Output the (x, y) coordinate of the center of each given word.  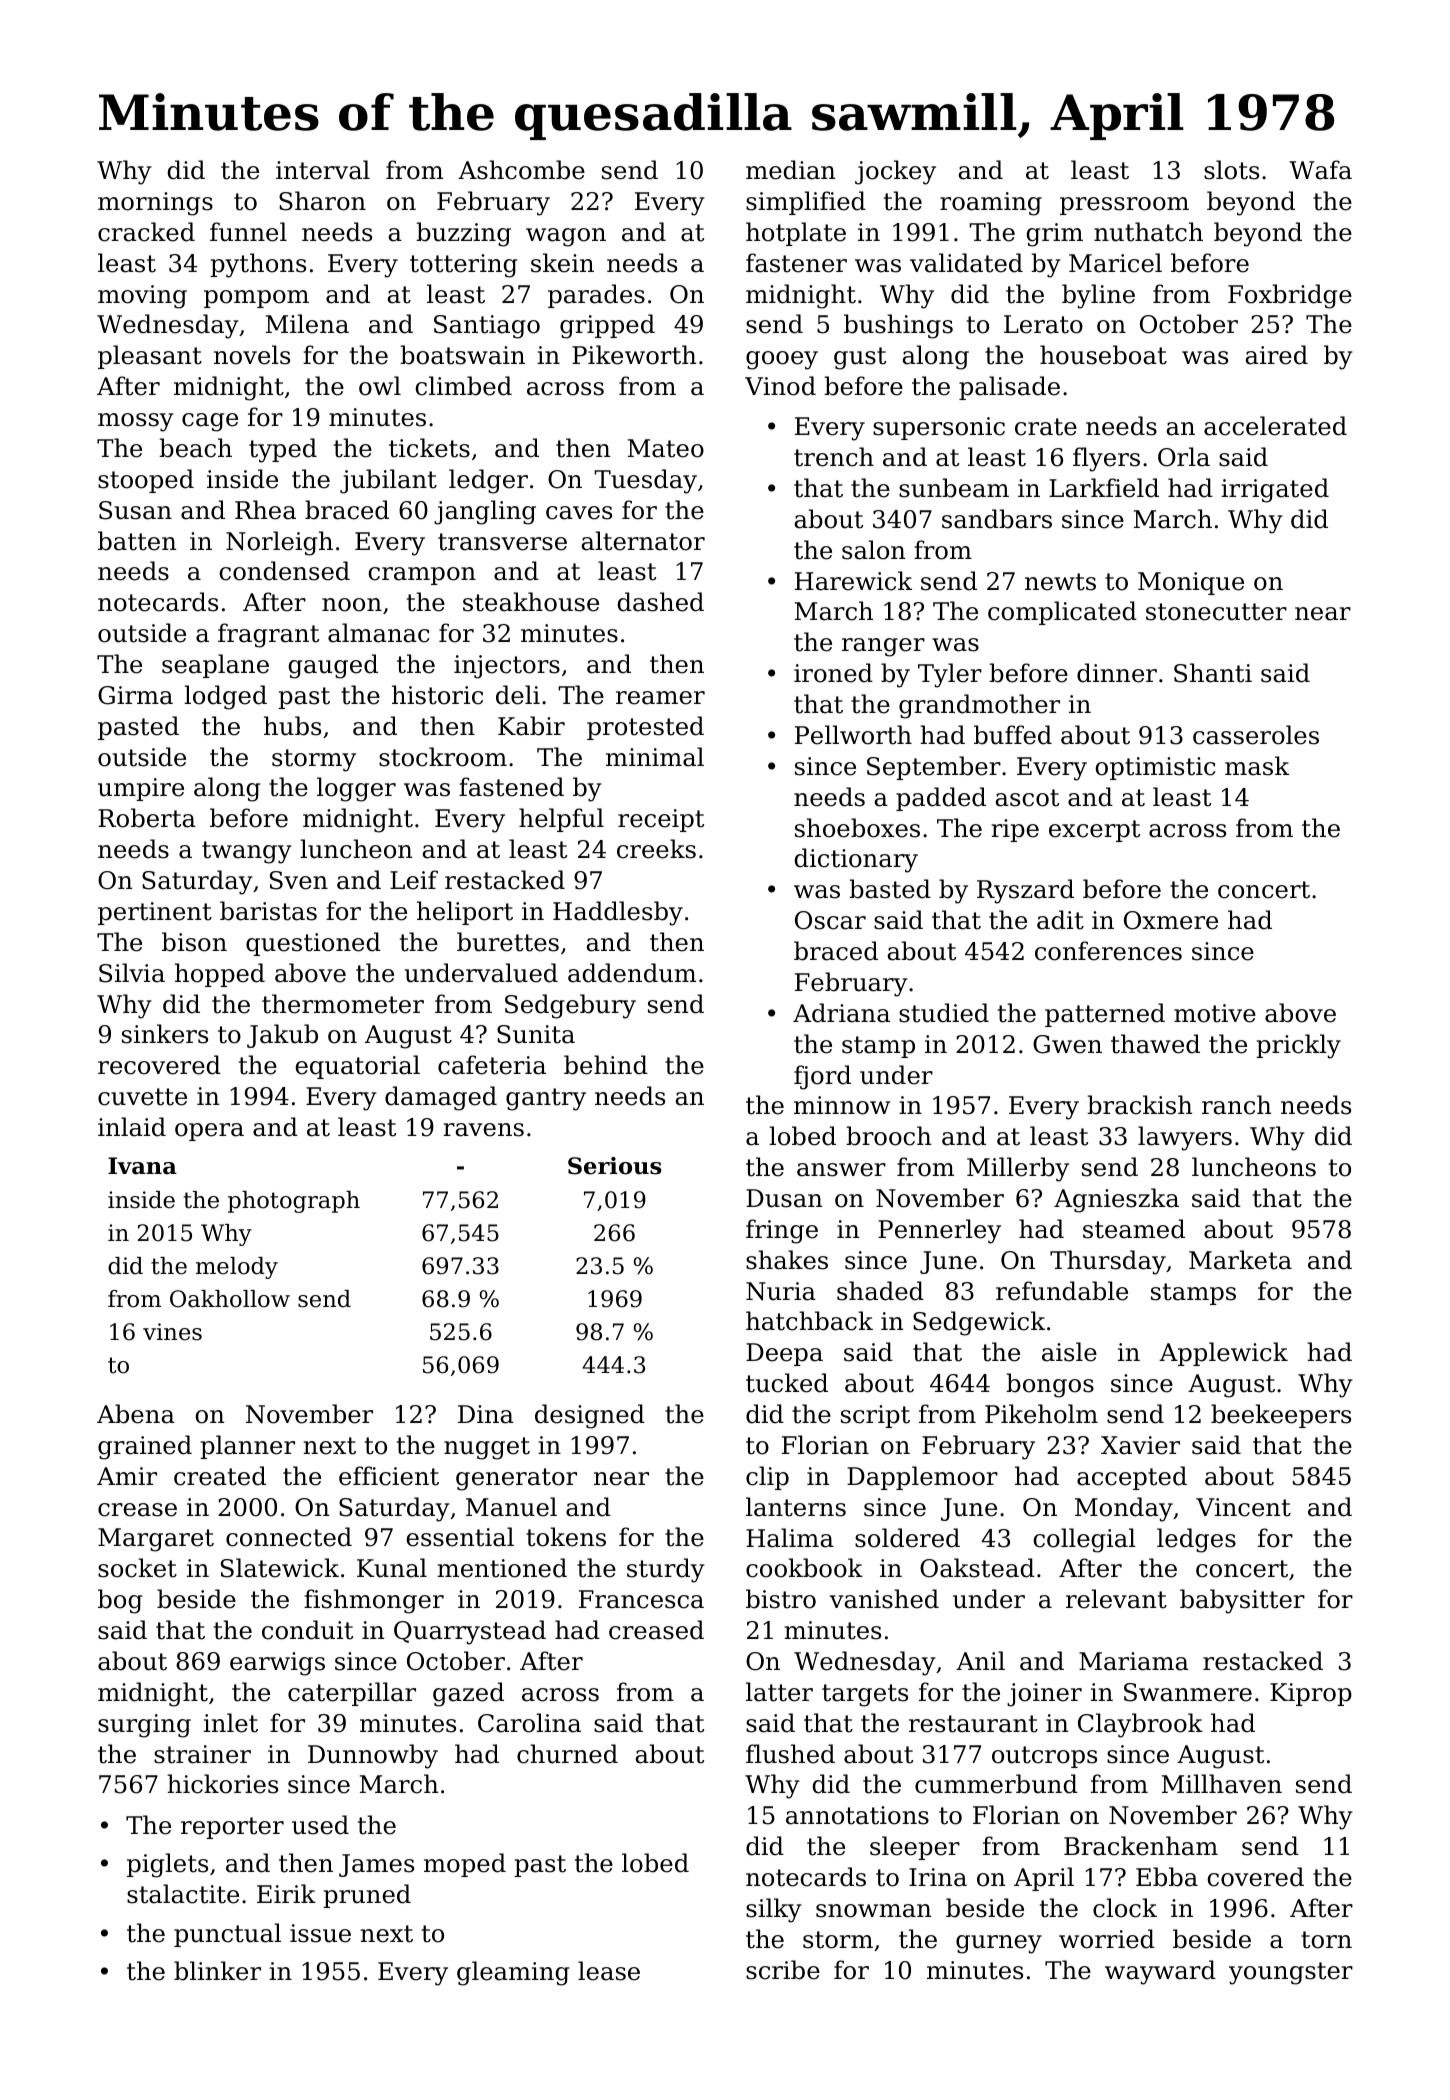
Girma (135, 695)
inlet (231, 1723)
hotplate (796, 234)
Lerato (1043, 324)
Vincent (1243, 1507)
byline (1098, 296)
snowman (873, 1911)
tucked (787, 1383)
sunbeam (954, 488)
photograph (294, 1202)
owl (380, 386)
